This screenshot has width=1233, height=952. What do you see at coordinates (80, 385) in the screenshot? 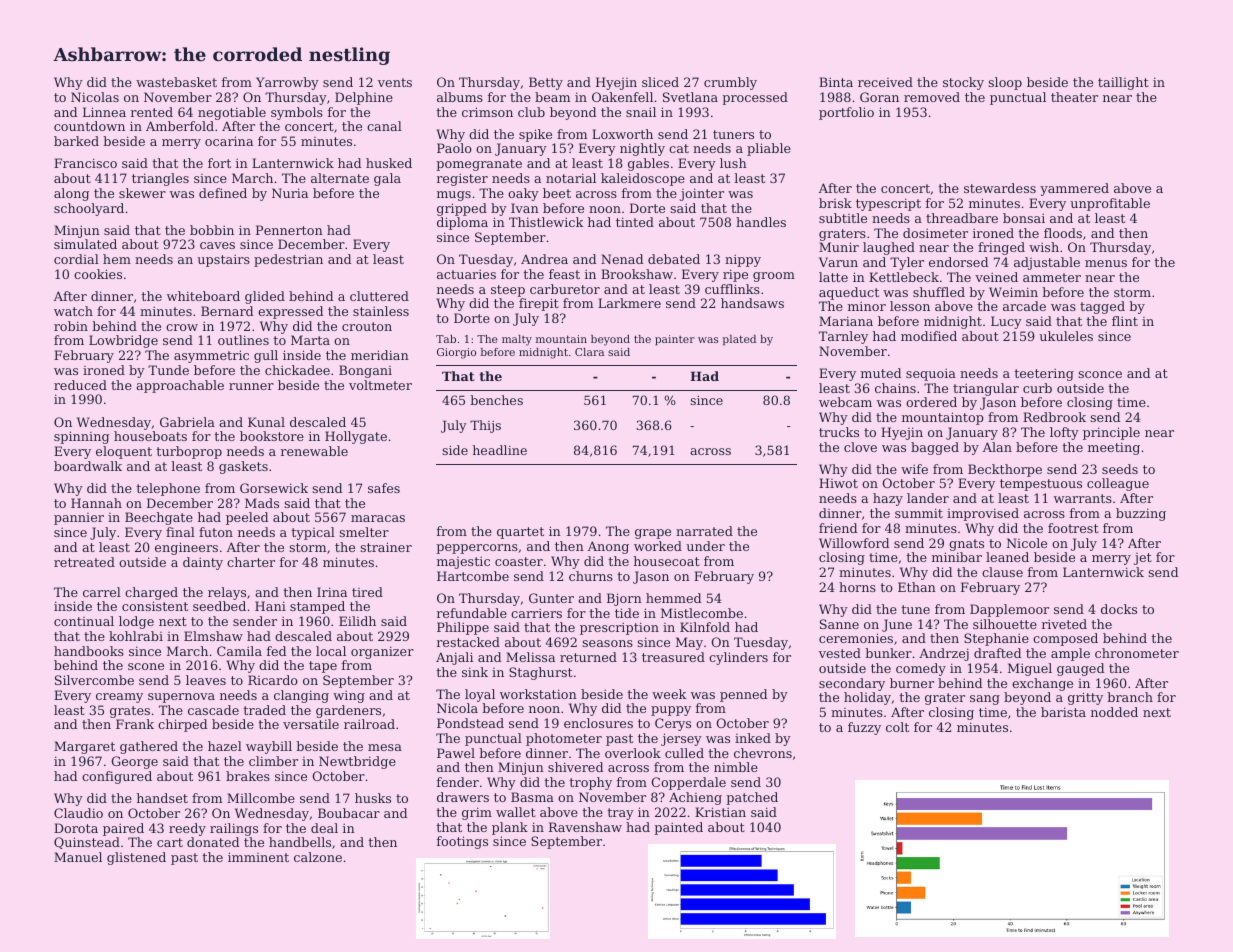
I see `reduced` at bounding box center [80, 385].
